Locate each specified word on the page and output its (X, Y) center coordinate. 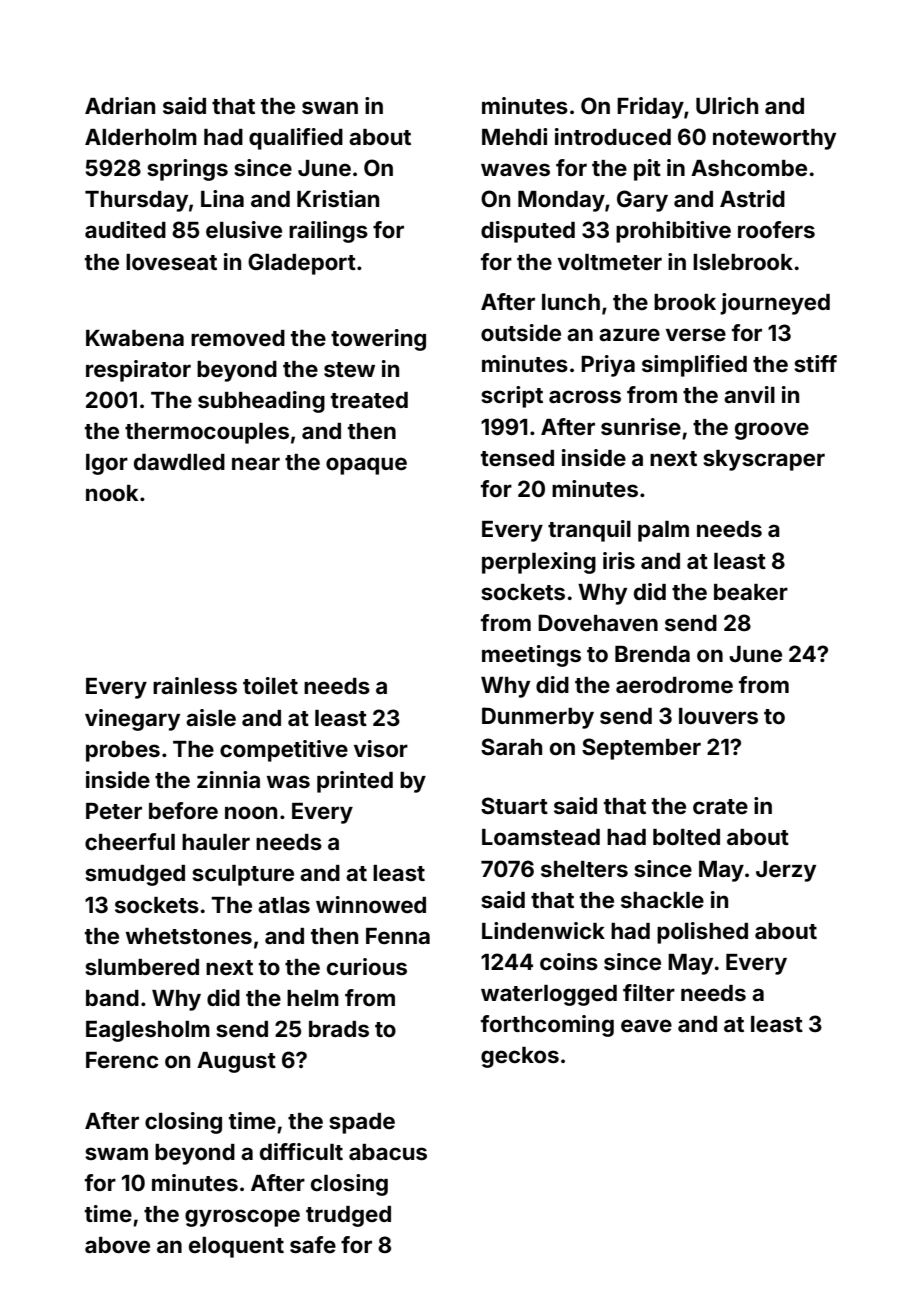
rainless (195, 685)
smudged (135, 875)
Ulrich (727, 105)
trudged (348, 1216)
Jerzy (786, 871)
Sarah (511, 746)
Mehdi (514, 136)
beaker (751, 592)
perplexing (539, 563)
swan (330, 107)
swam (116, 1153)
